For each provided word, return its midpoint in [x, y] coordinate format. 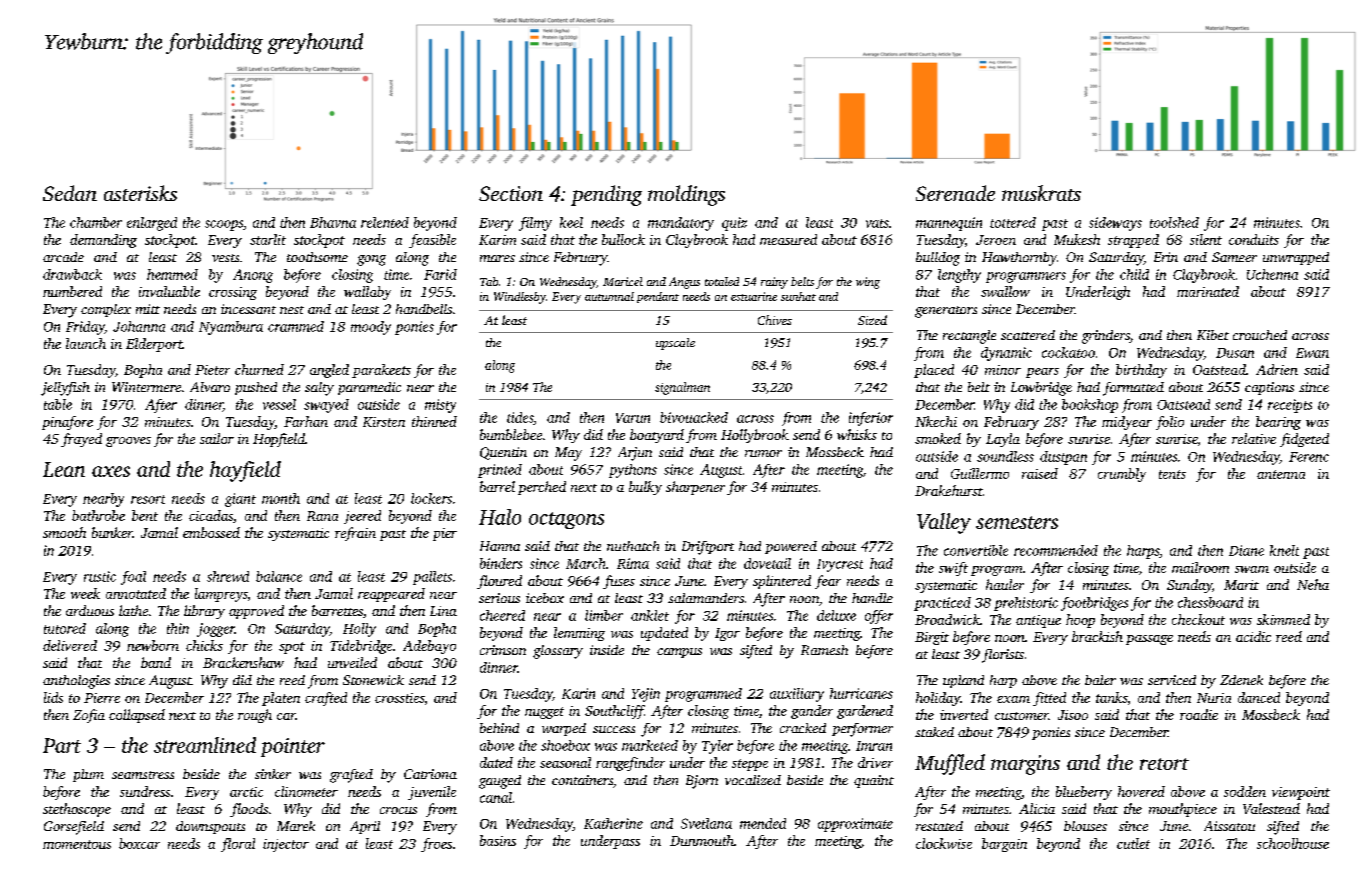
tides [520, 417]
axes [111, 471]
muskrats [1041, 193]
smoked [938, 438]
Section [511, 193]
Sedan [70, 193]
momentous [77, 844]
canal [496, 797]
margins [1025, 765]
